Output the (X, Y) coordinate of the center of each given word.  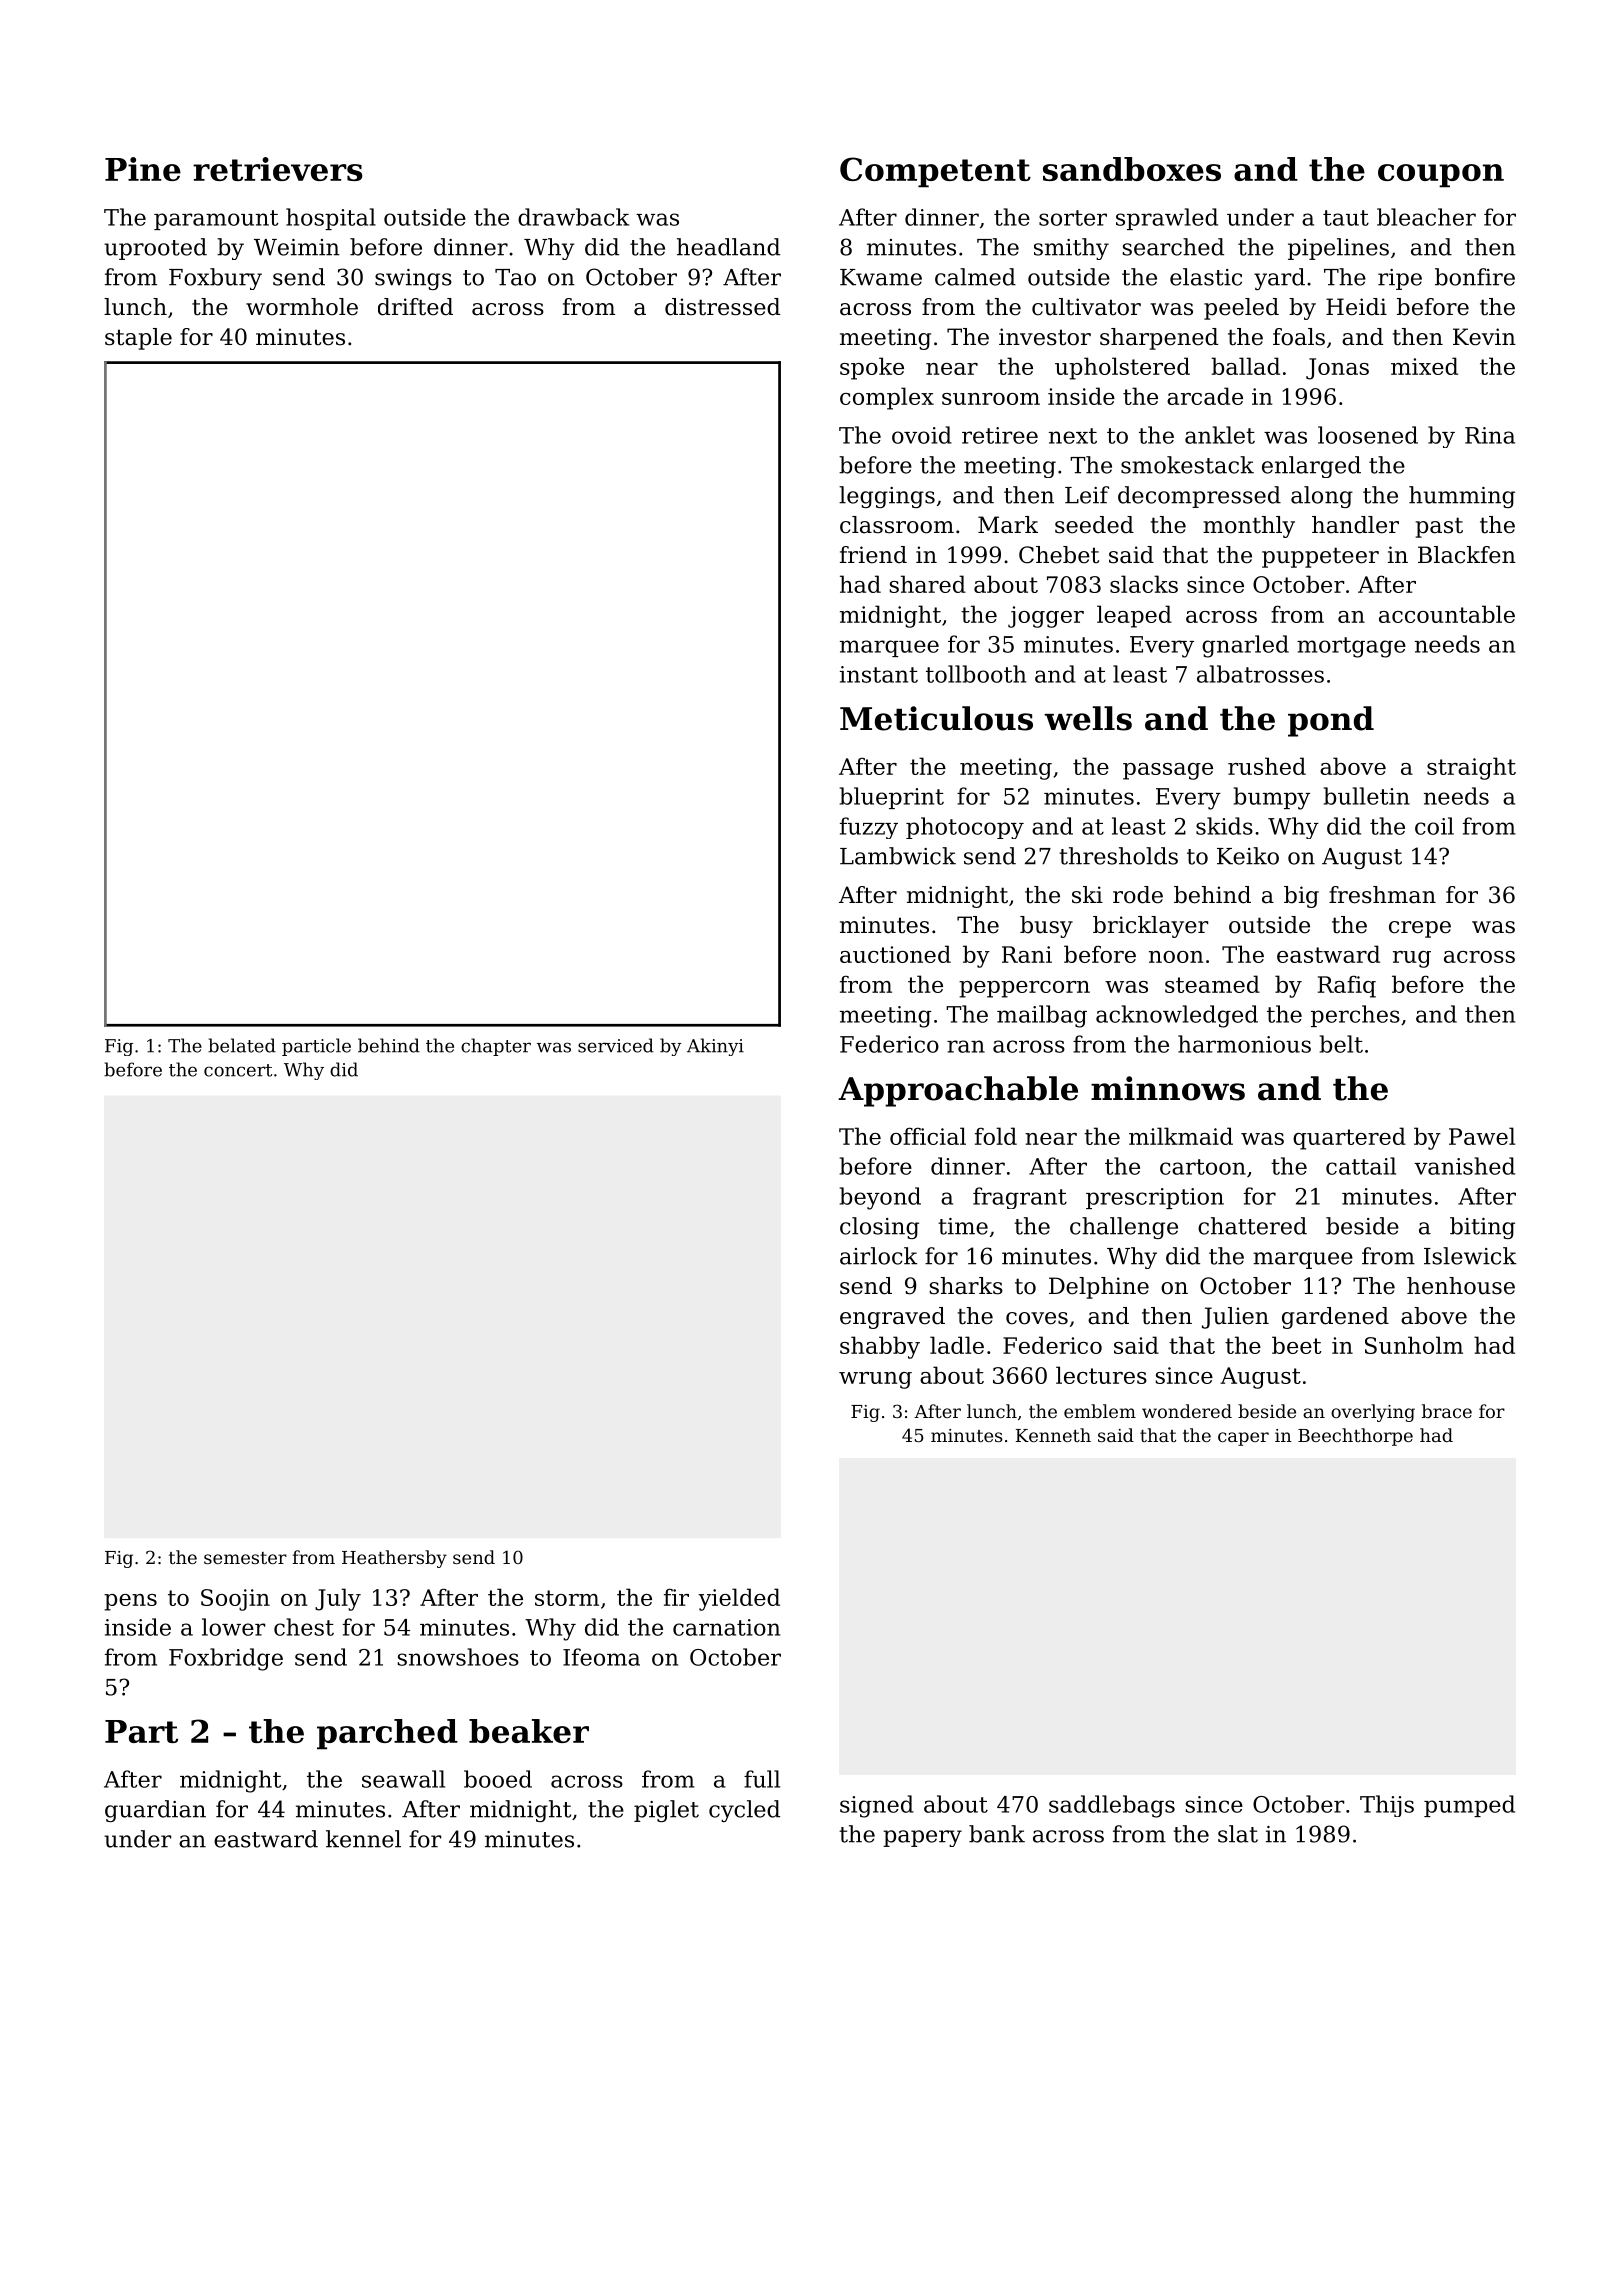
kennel (363, 1839)
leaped (1134, 616)
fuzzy (869, 828)
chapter (496, 1047)
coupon (1441, 176)
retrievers (278, 169)
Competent (935, 172)
